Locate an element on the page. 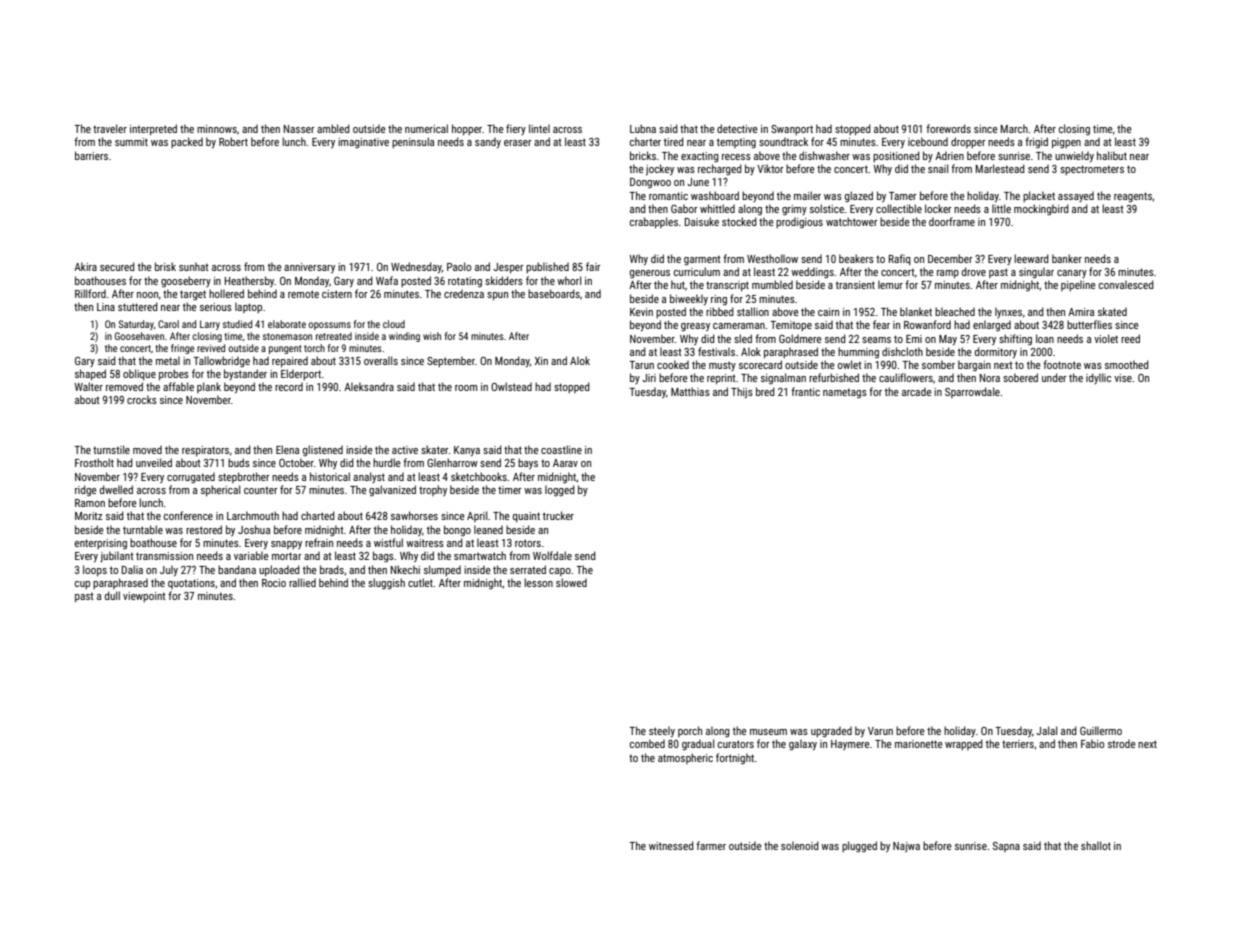 The height and width of the page is (952, 1233). Paolo is located at coordinates (459, 266).
